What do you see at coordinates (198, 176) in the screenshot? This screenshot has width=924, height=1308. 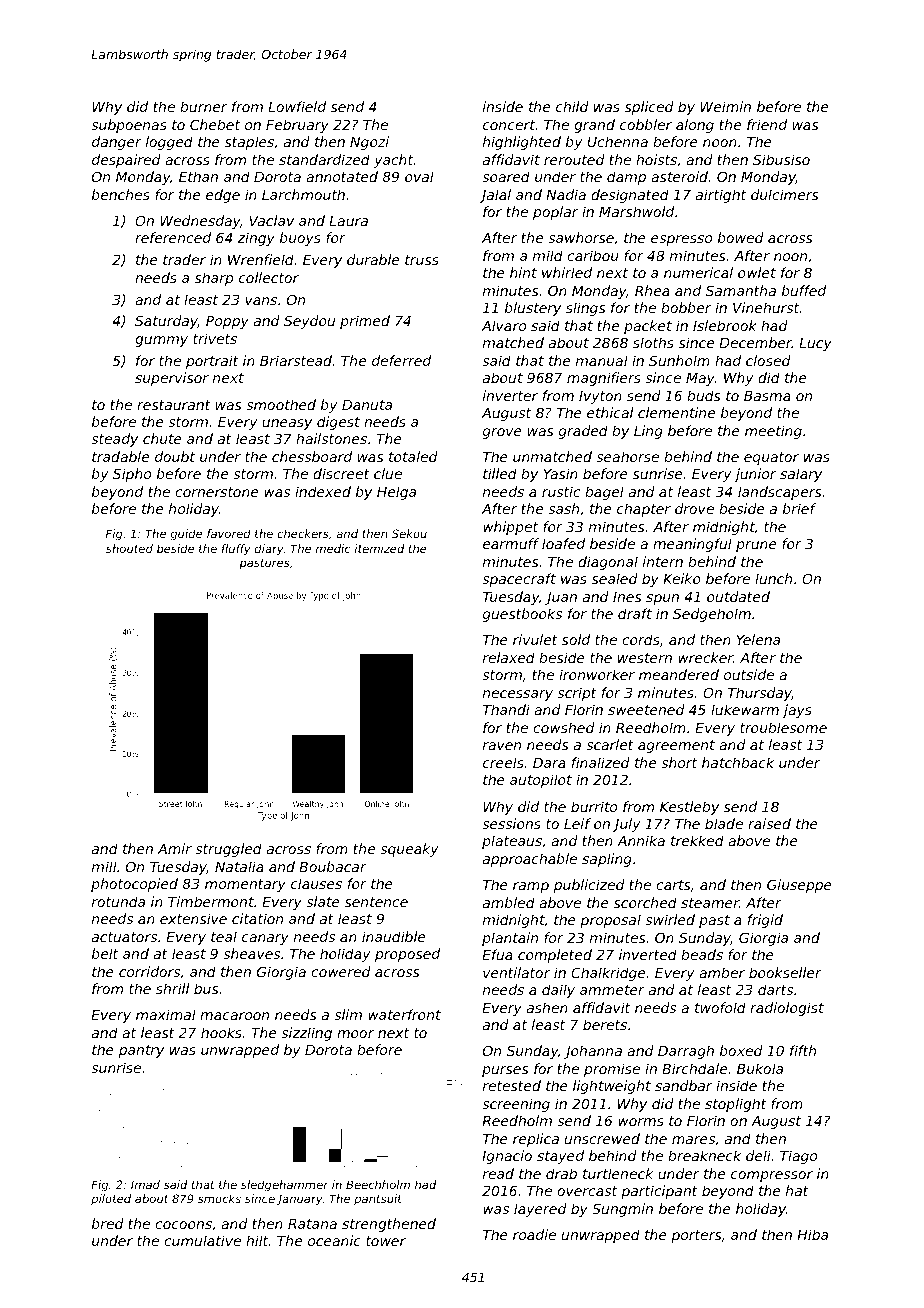 I see `Ethan` at bounding box center [198, 176].
